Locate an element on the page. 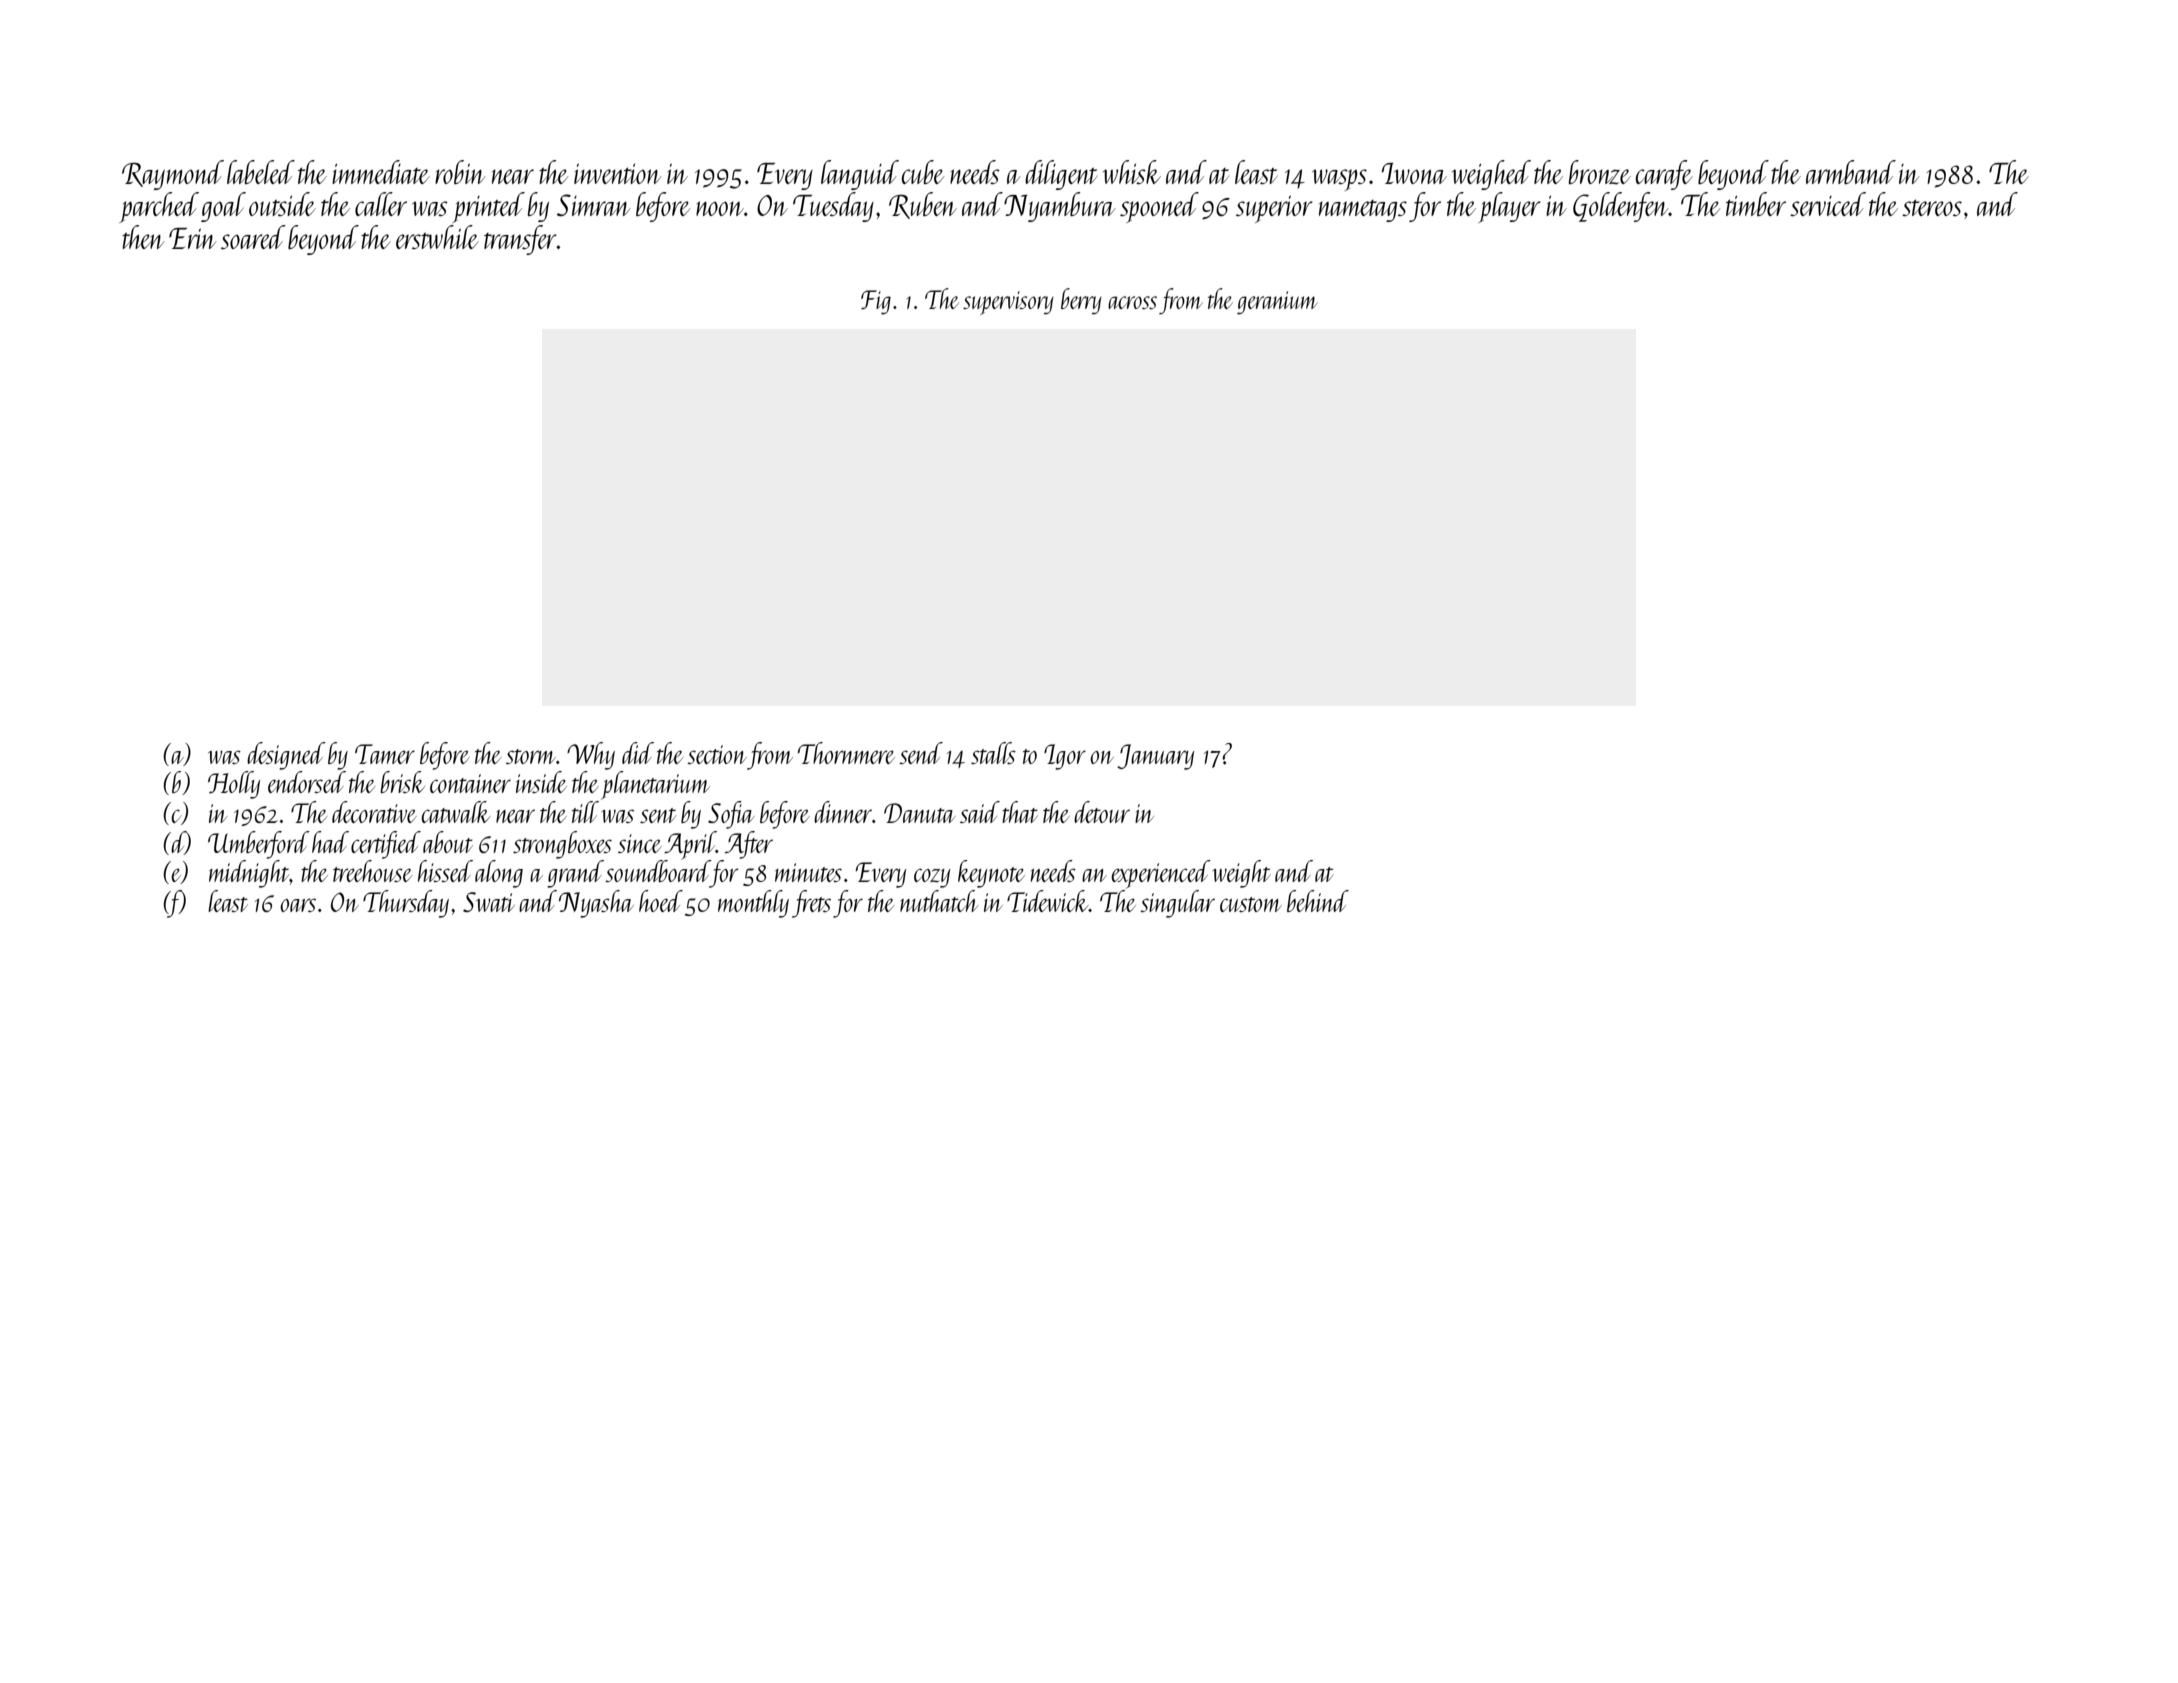 Image resolution: width=2178 pixels, height=1683 pixels. designed is located at coordinates (286, 756).
